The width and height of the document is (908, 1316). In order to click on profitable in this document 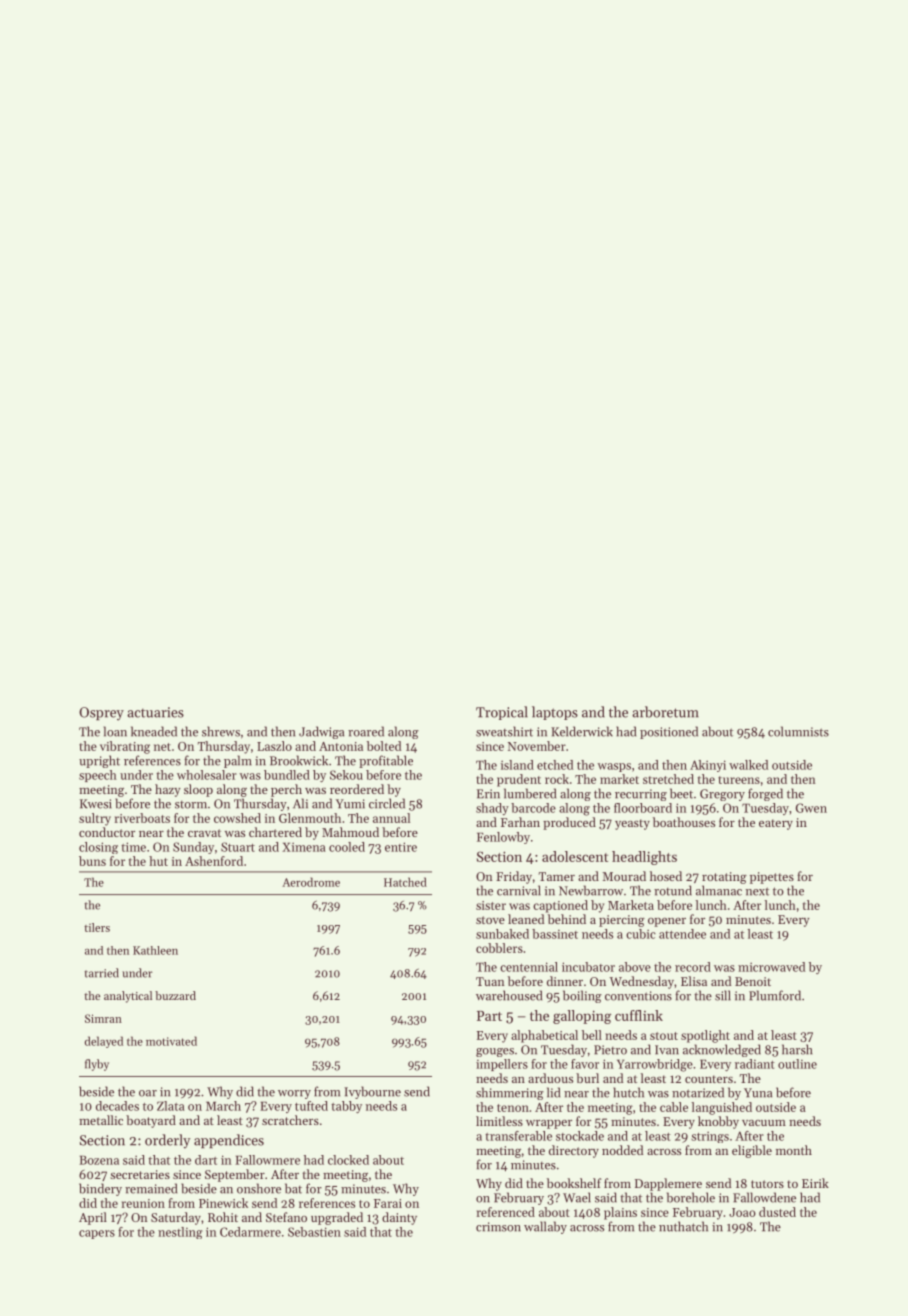, I will do `click(386, 761)`.
